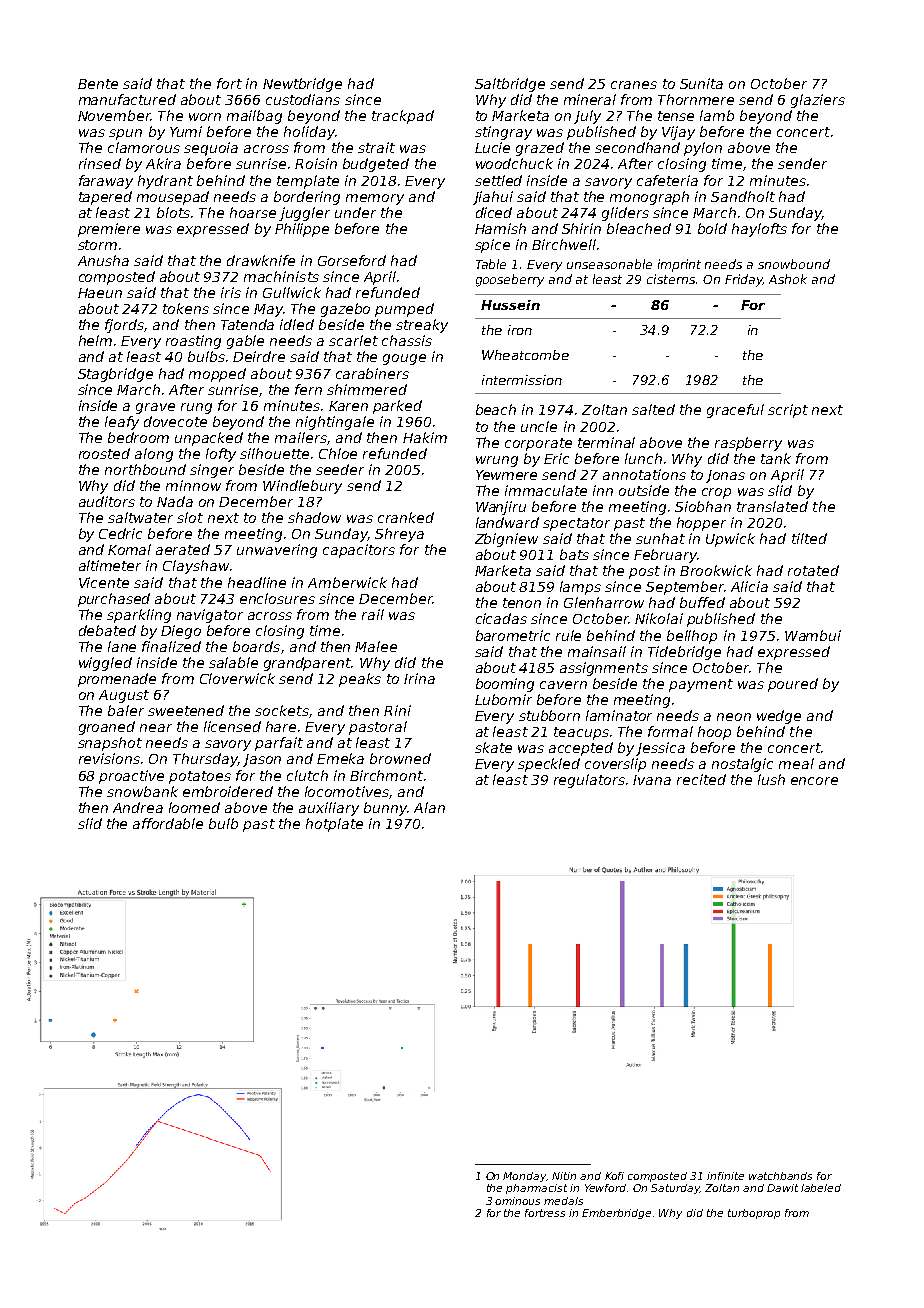  What do you see at coordinates (105, 198) in the page?
I see `tapered` at bounding box center [105, 198].
